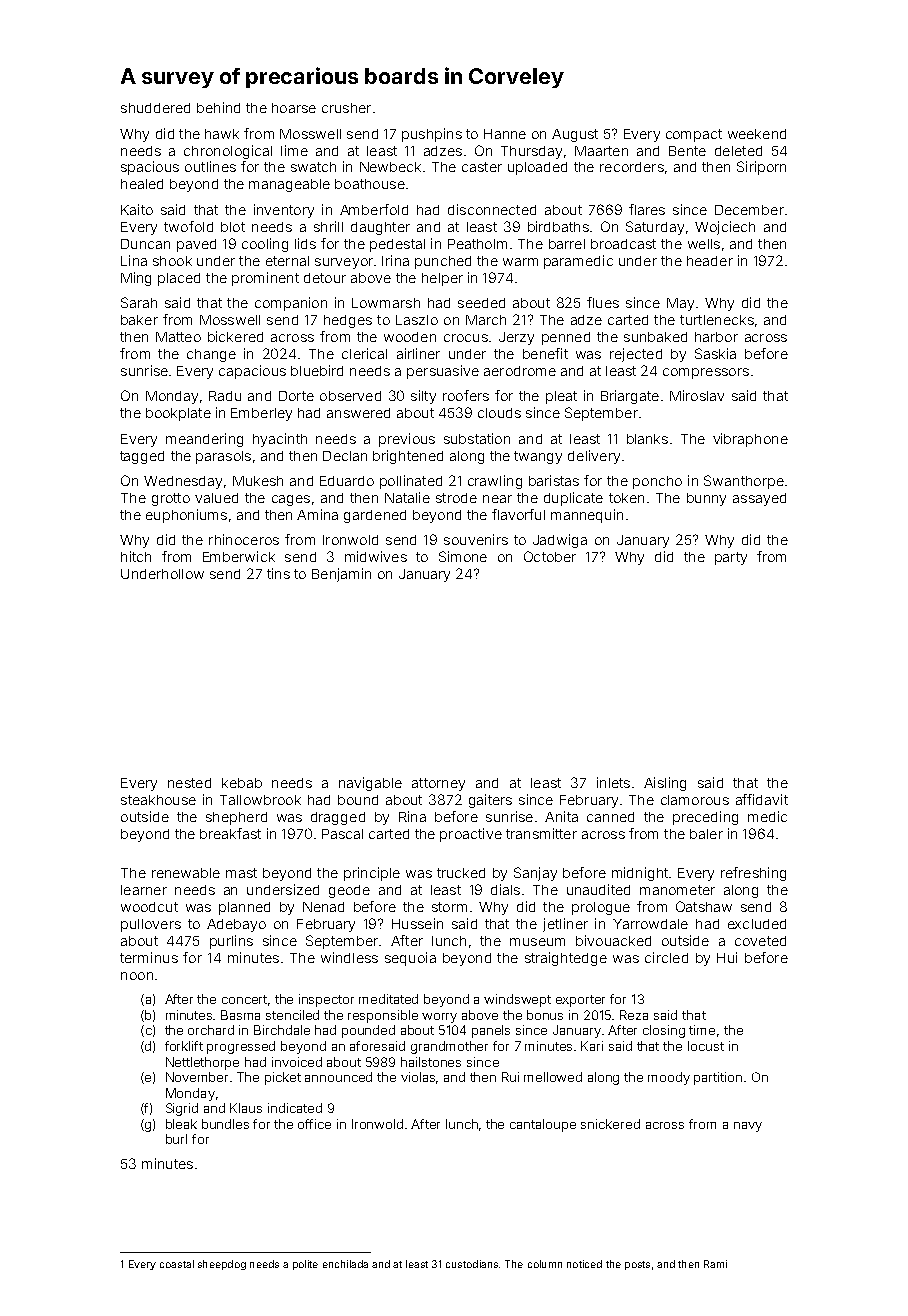  I want to click on polite, so click(305, 1265).
